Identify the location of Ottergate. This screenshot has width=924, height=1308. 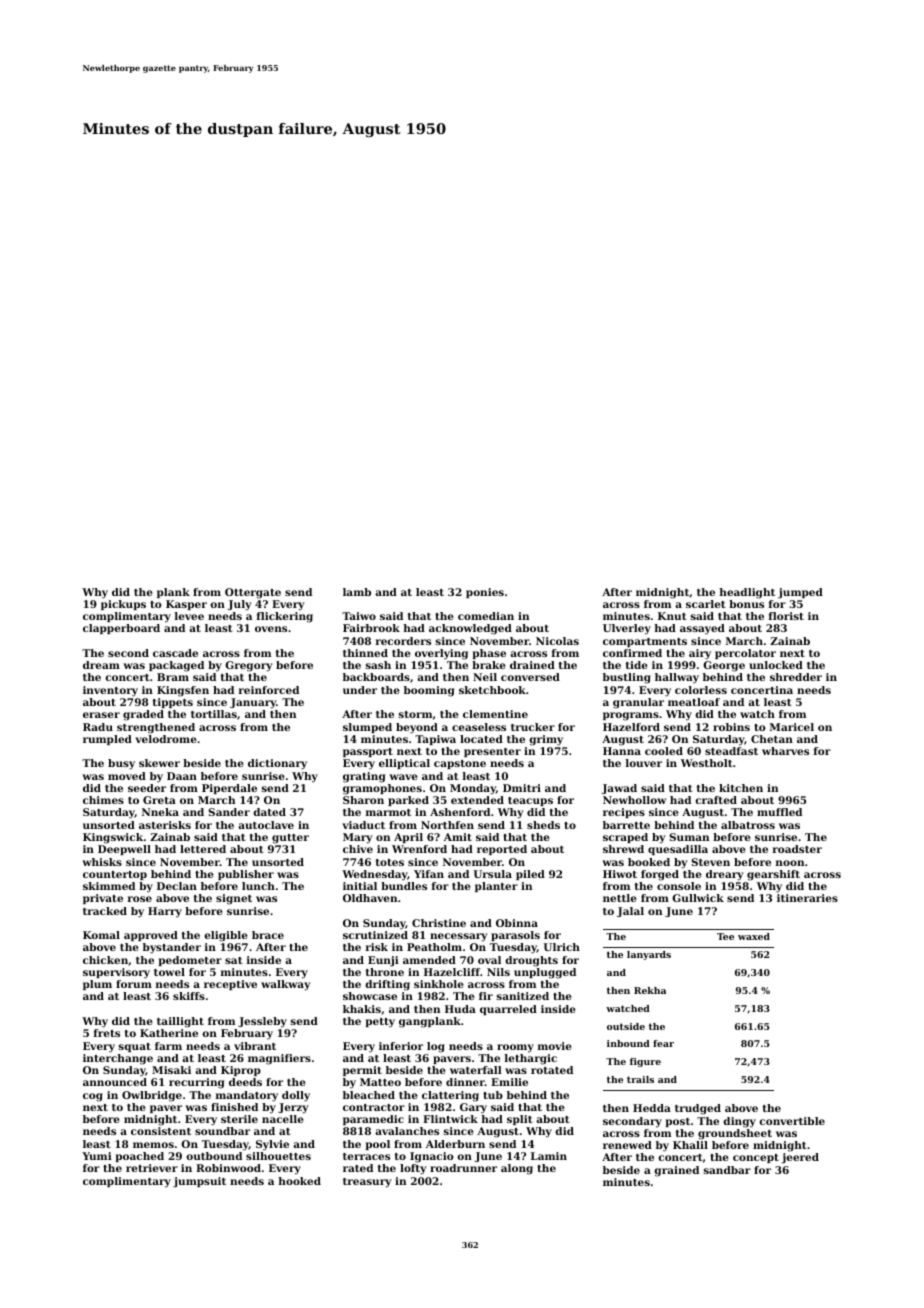
(253, 593).
